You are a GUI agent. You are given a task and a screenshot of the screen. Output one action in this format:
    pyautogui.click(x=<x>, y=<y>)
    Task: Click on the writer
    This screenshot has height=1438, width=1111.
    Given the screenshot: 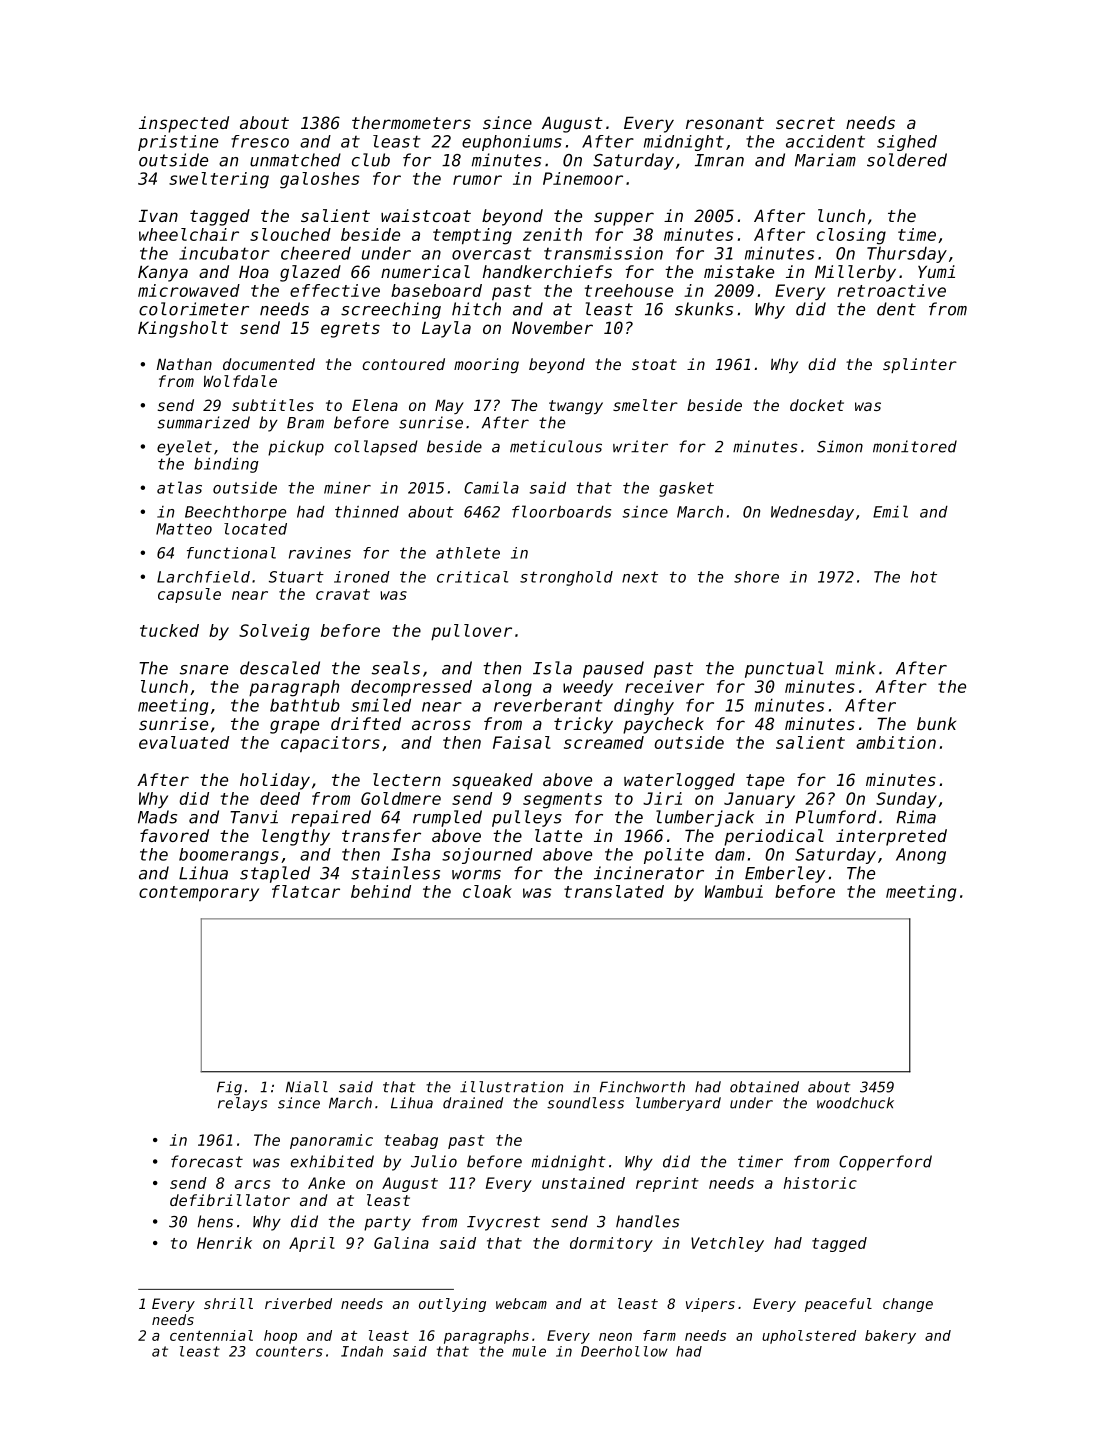 What is the action you would take?
    pyautogui.click(x=640, y=446)
